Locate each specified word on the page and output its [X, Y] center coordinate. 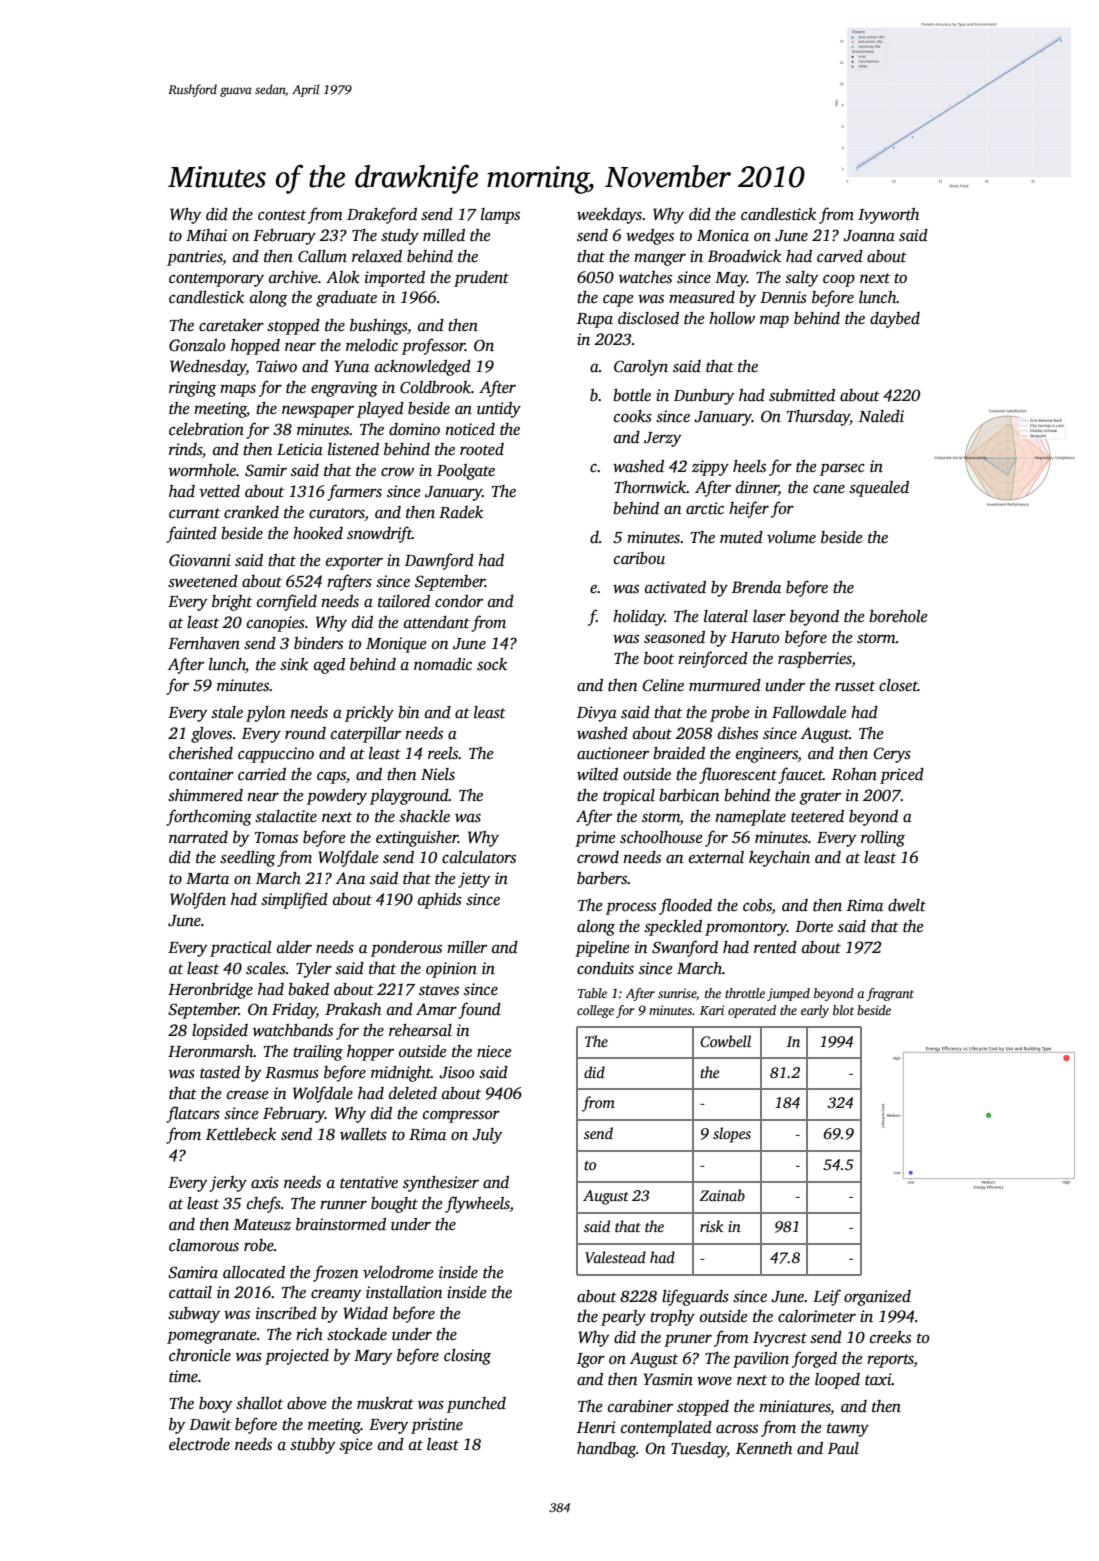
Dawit [210, 1424]
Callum [322, 256]
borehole [898, 616]
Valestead [615, 1257]
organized [877, 1298]
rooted [482, 449]
